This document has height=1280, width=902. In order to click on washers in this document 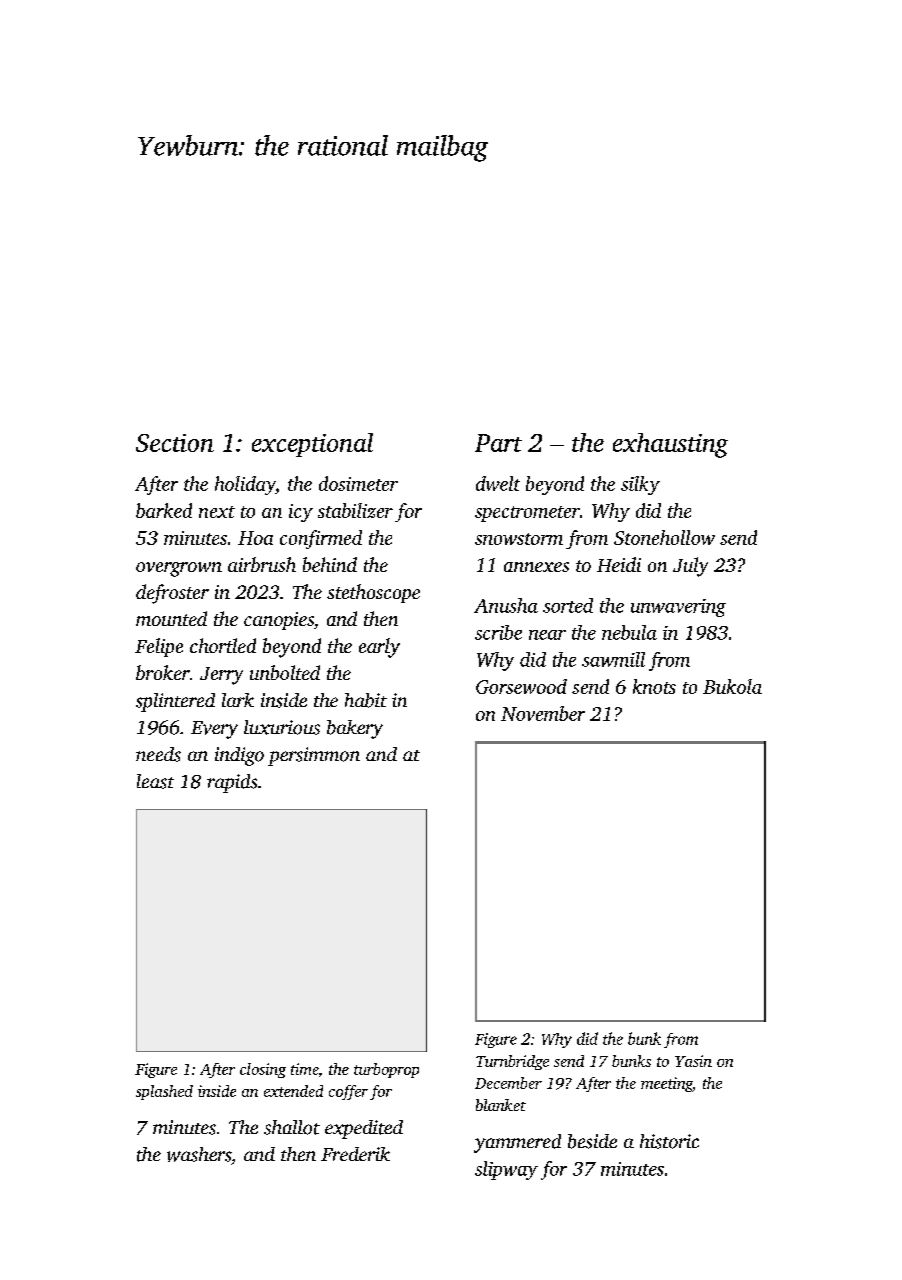, I will do `click(199, 1154)`.
